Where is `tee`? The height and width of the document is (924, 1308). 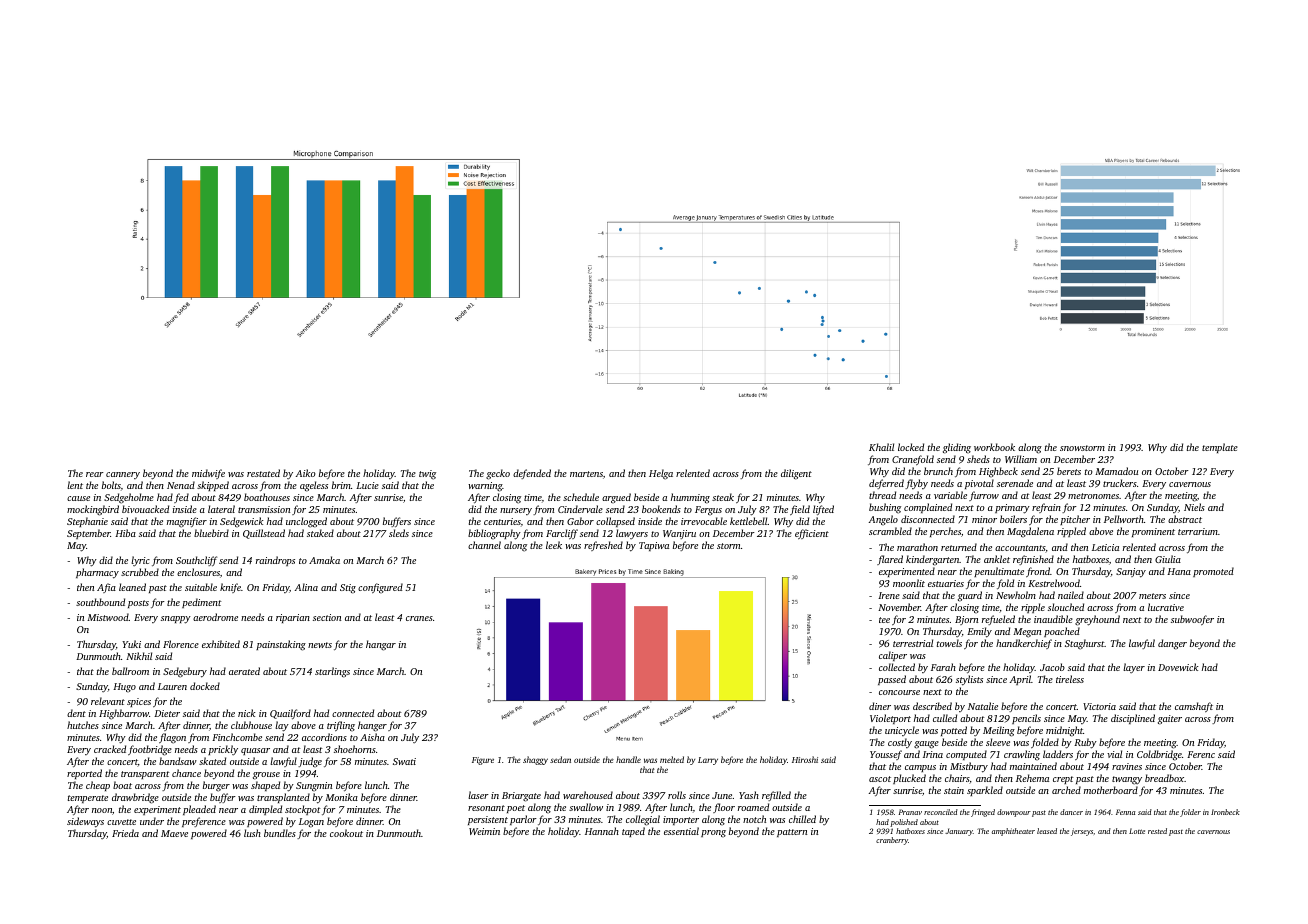
tee is located at coordinates (884, 620).
